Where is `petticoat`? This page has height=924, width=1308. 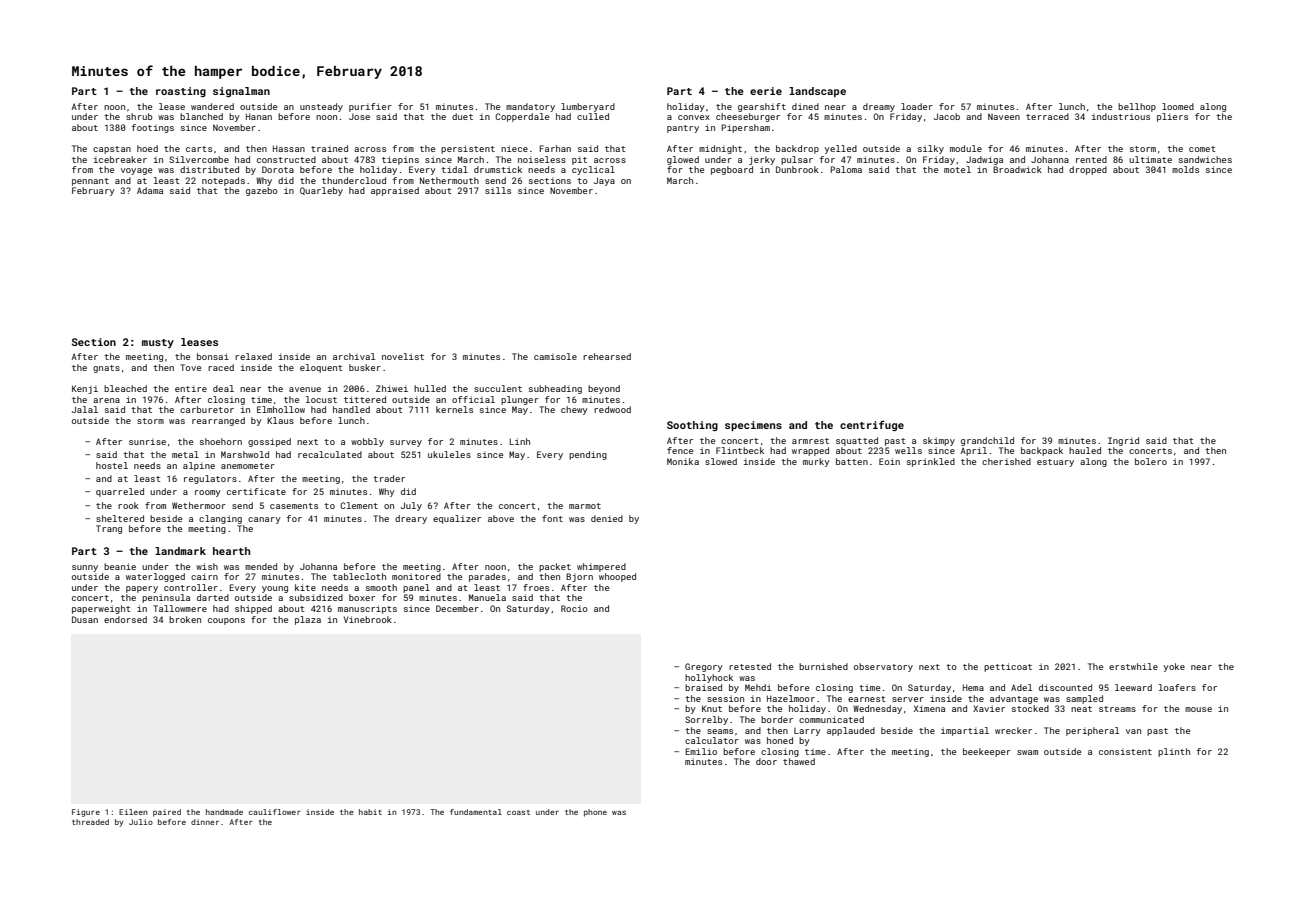
petticoat is located at coordinates (1008, 667).
